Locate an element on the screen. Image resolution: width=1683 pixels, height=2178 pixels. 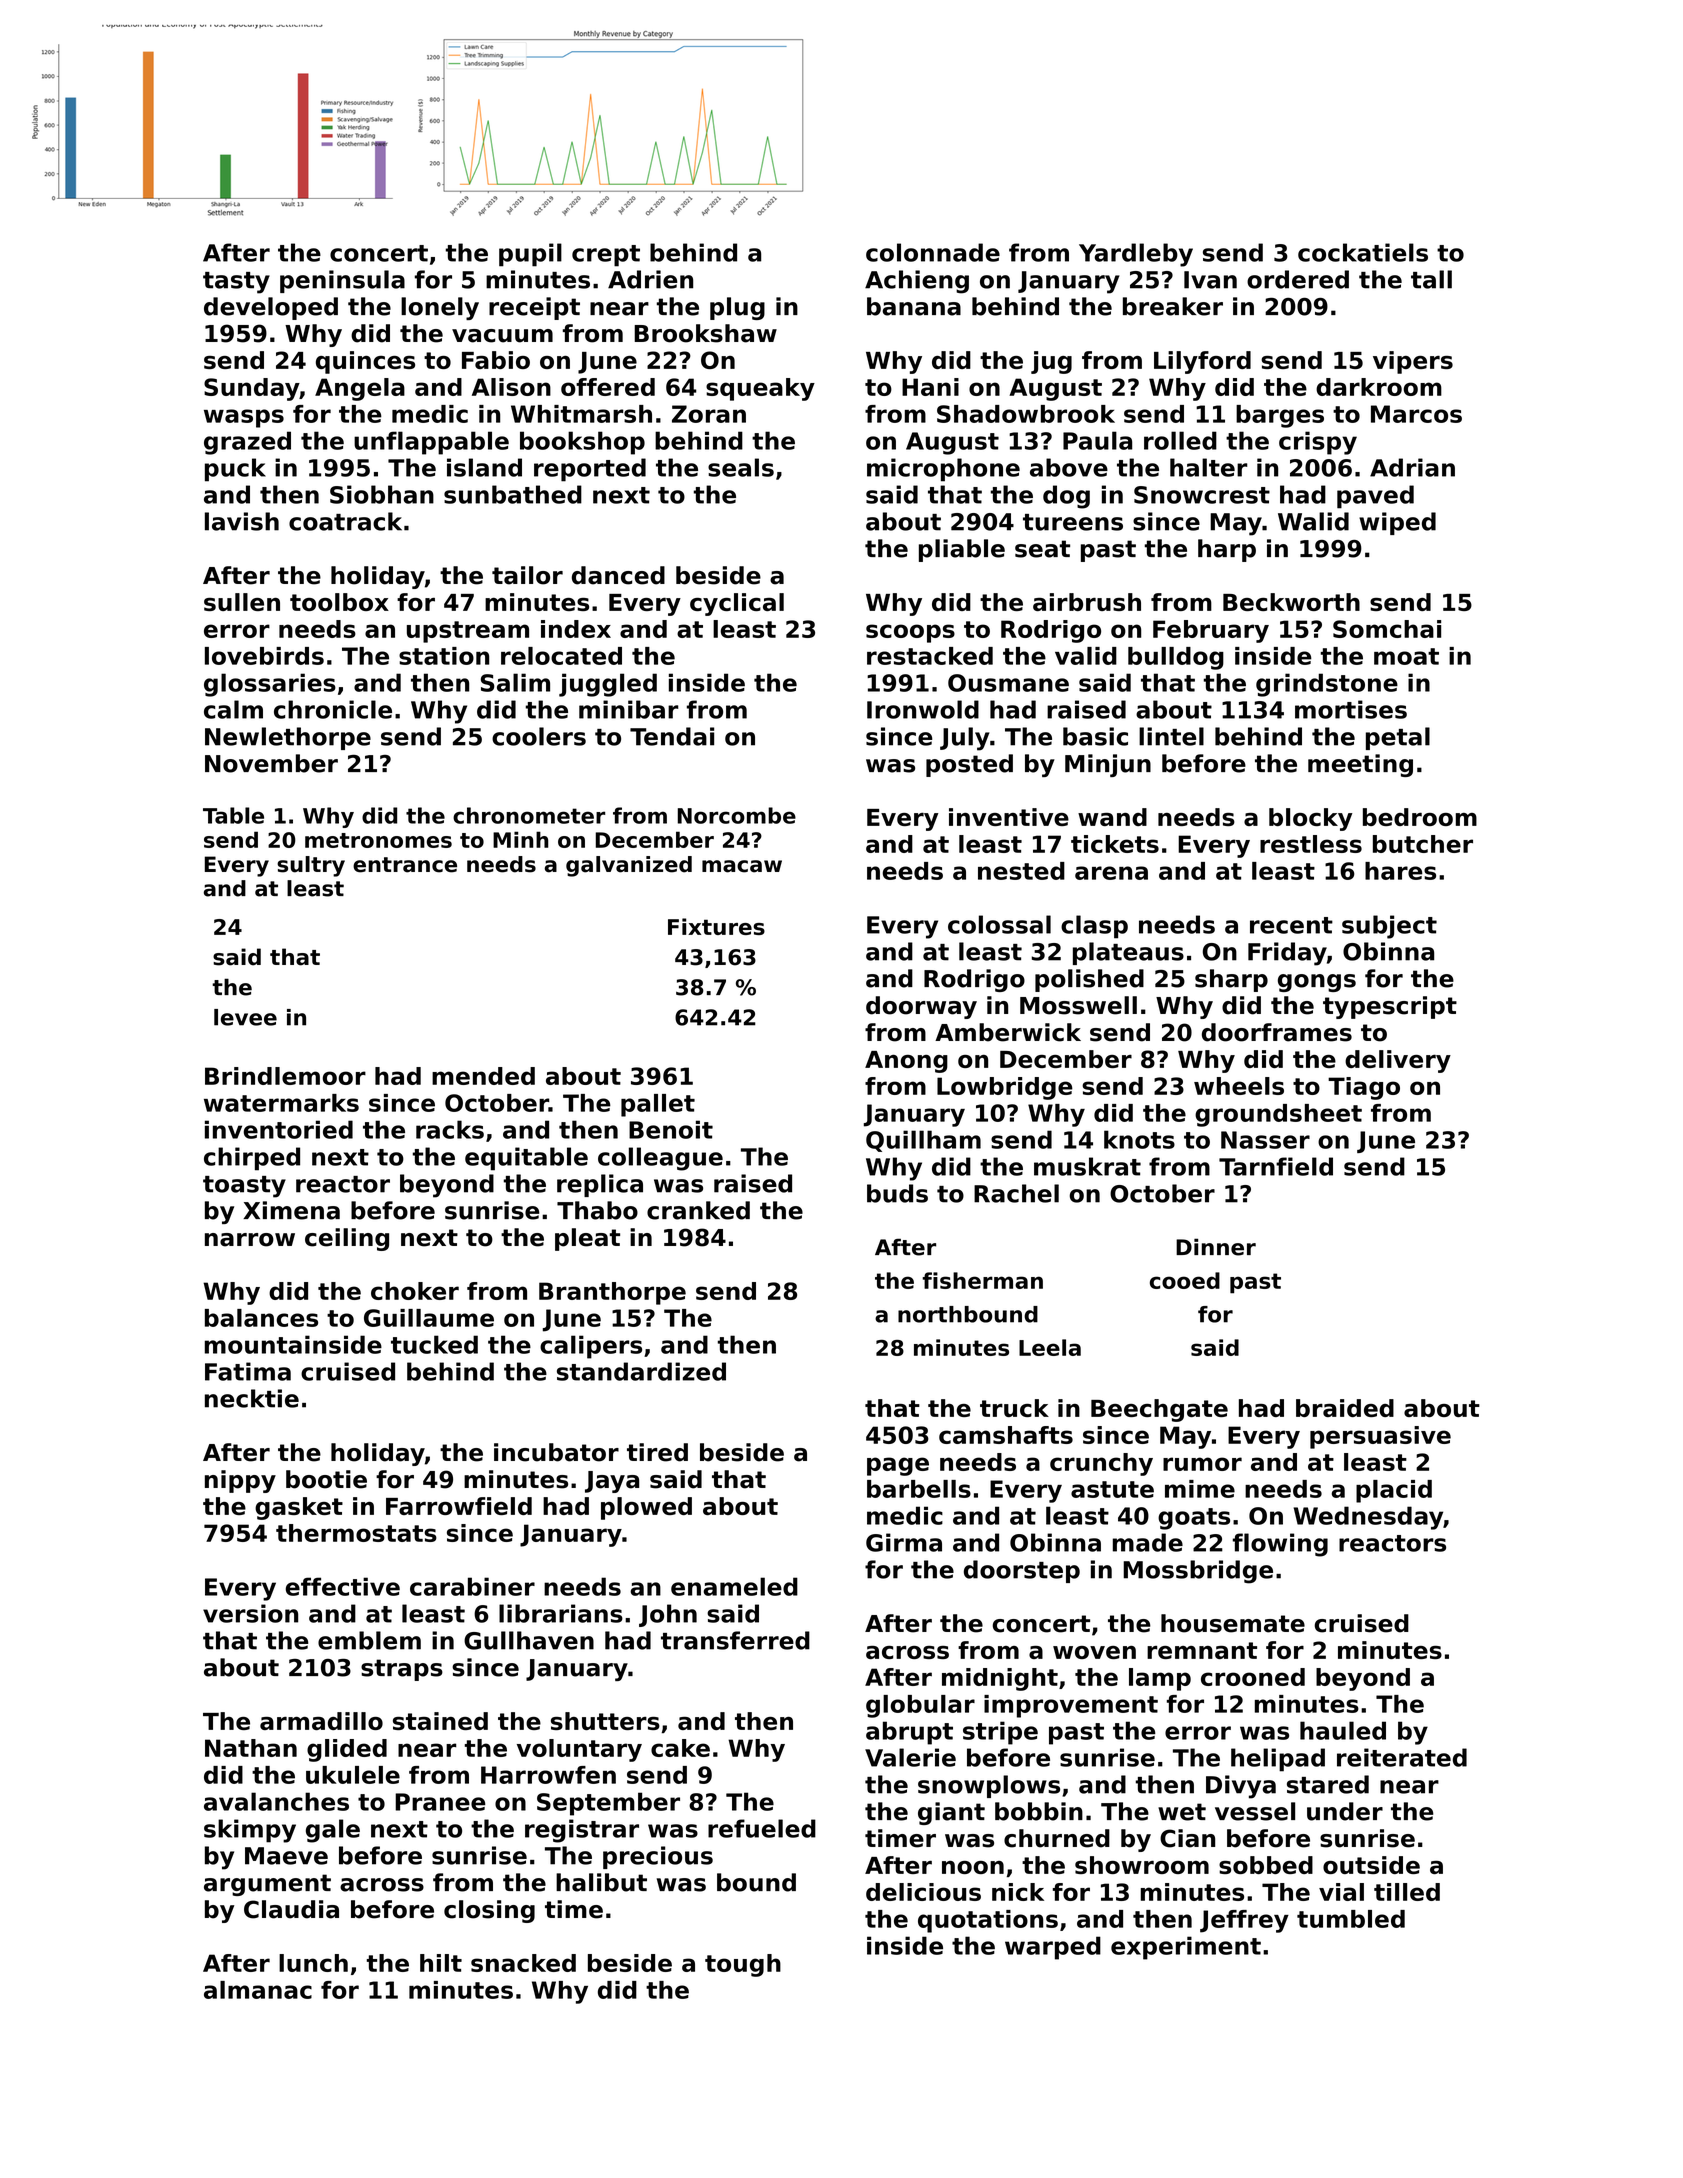
John is located at coordinates (668, 1615).
